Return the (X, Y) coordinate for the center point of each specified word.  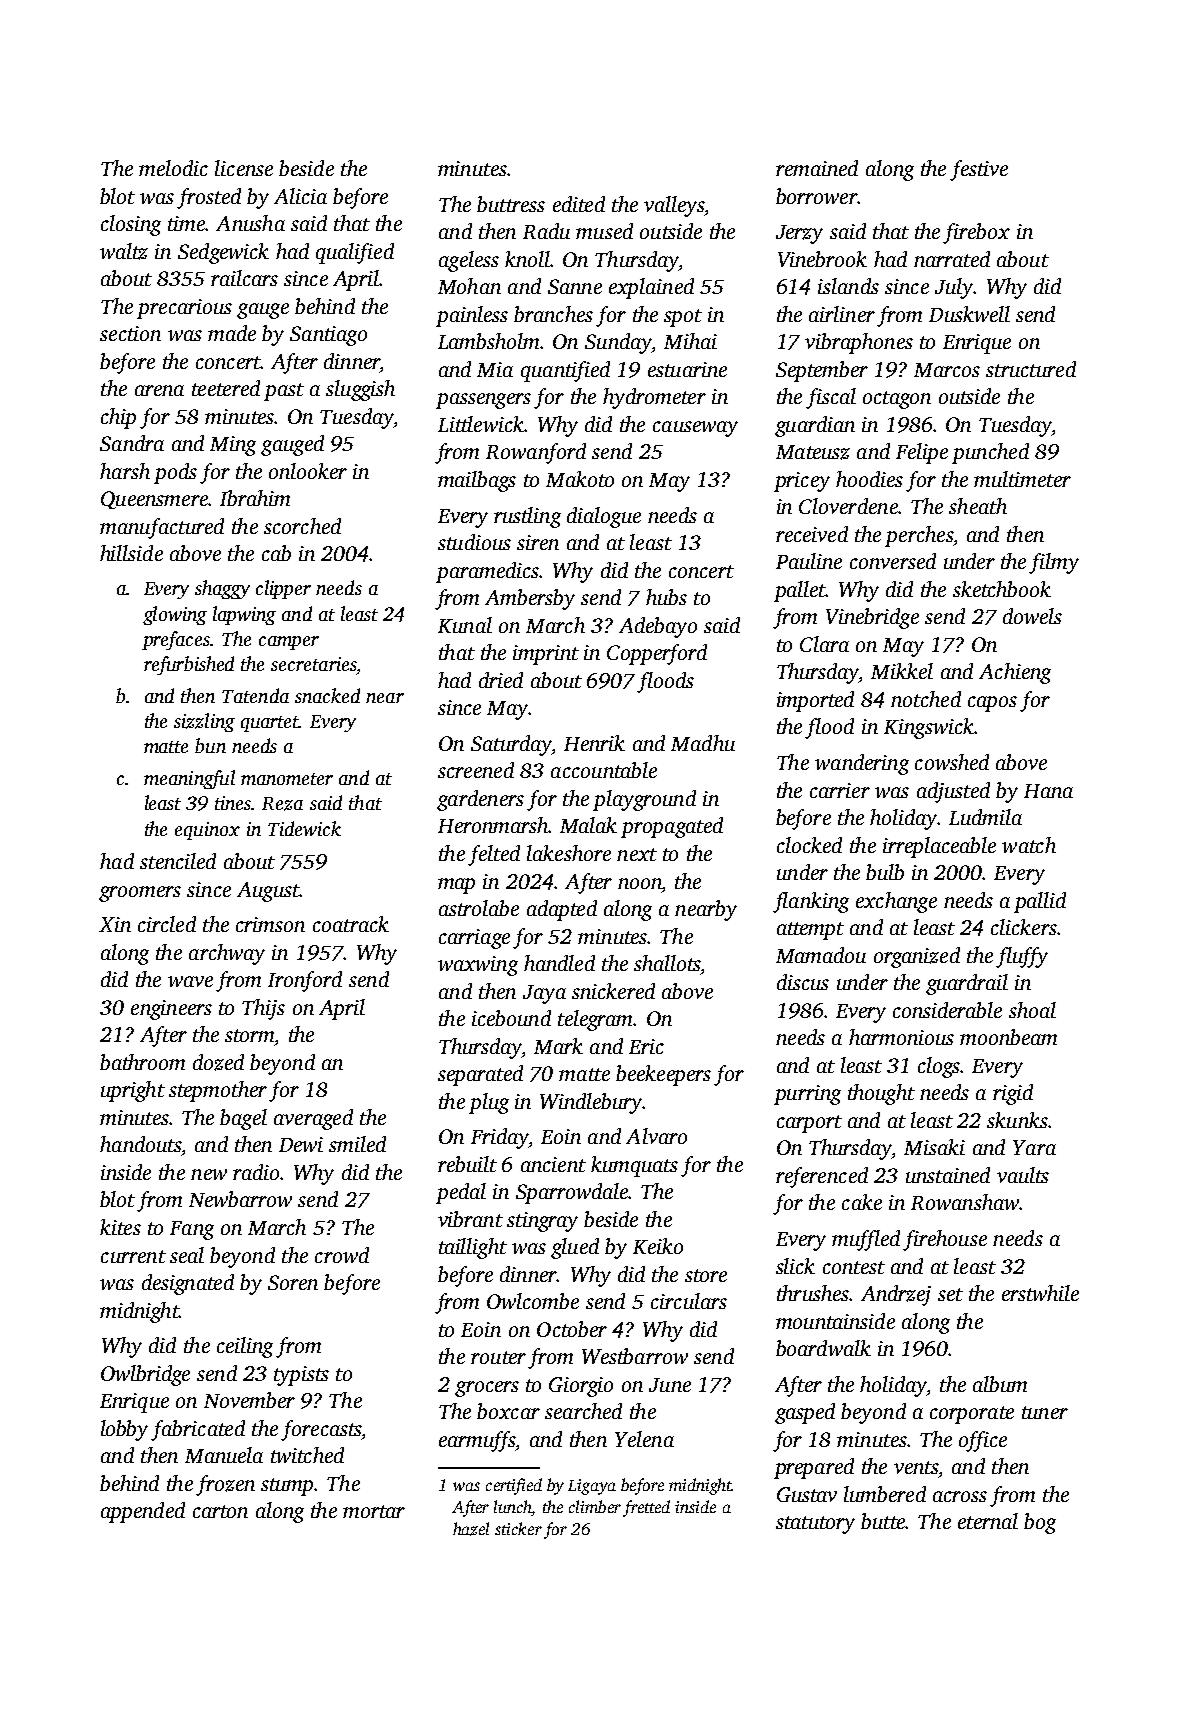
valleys (674, 206)
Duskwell (969, 314)
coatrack (351, 924)
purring (807, 1095)
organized (917, 957)
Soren (293, 1282)
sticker (518, 1528)
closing (131, 225)
